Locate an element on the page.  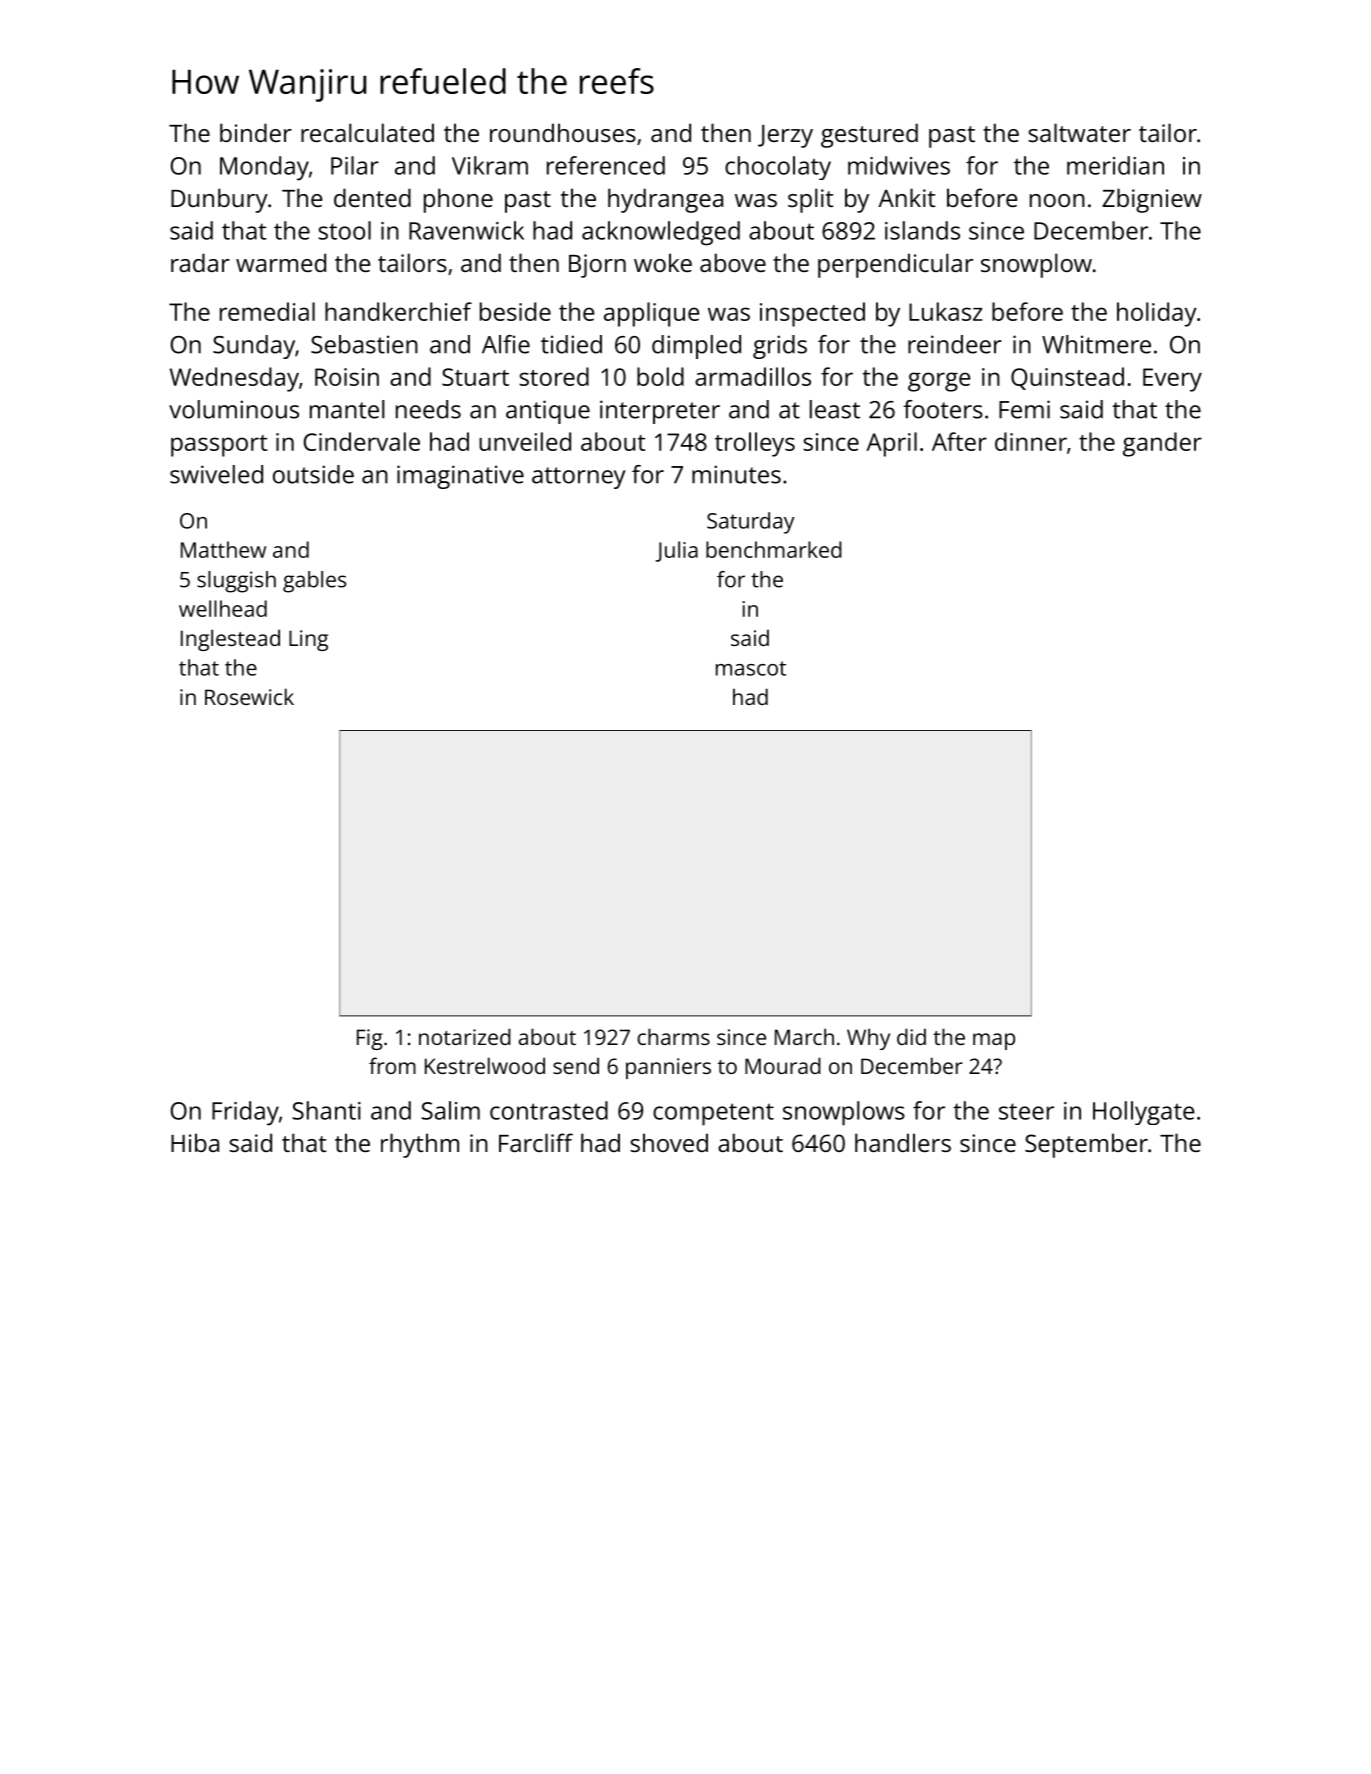
needs is located at coordinates (428, 409).
